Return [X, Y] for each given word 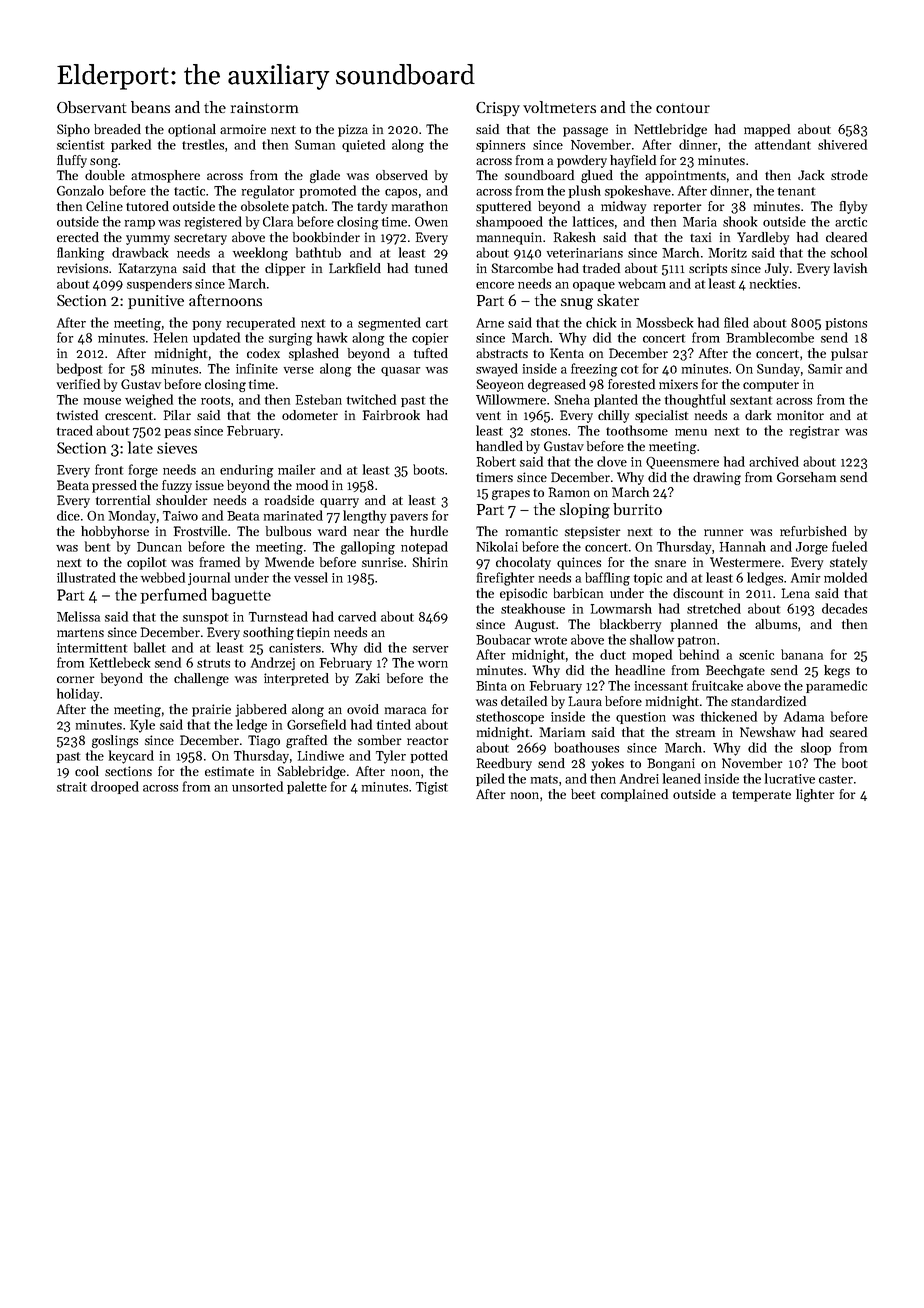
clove [612, 461]
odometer [310, 415]
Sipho [73, 130]
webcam [642, 283]
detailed [524, 701]
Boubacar [503, 639]
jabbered [261, 710]
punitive [156, 302]
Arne [490, 323]
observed [402, 175]
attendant [783, 144]
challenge [201, 679]
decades [844, 608]
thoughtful [695, 401]
